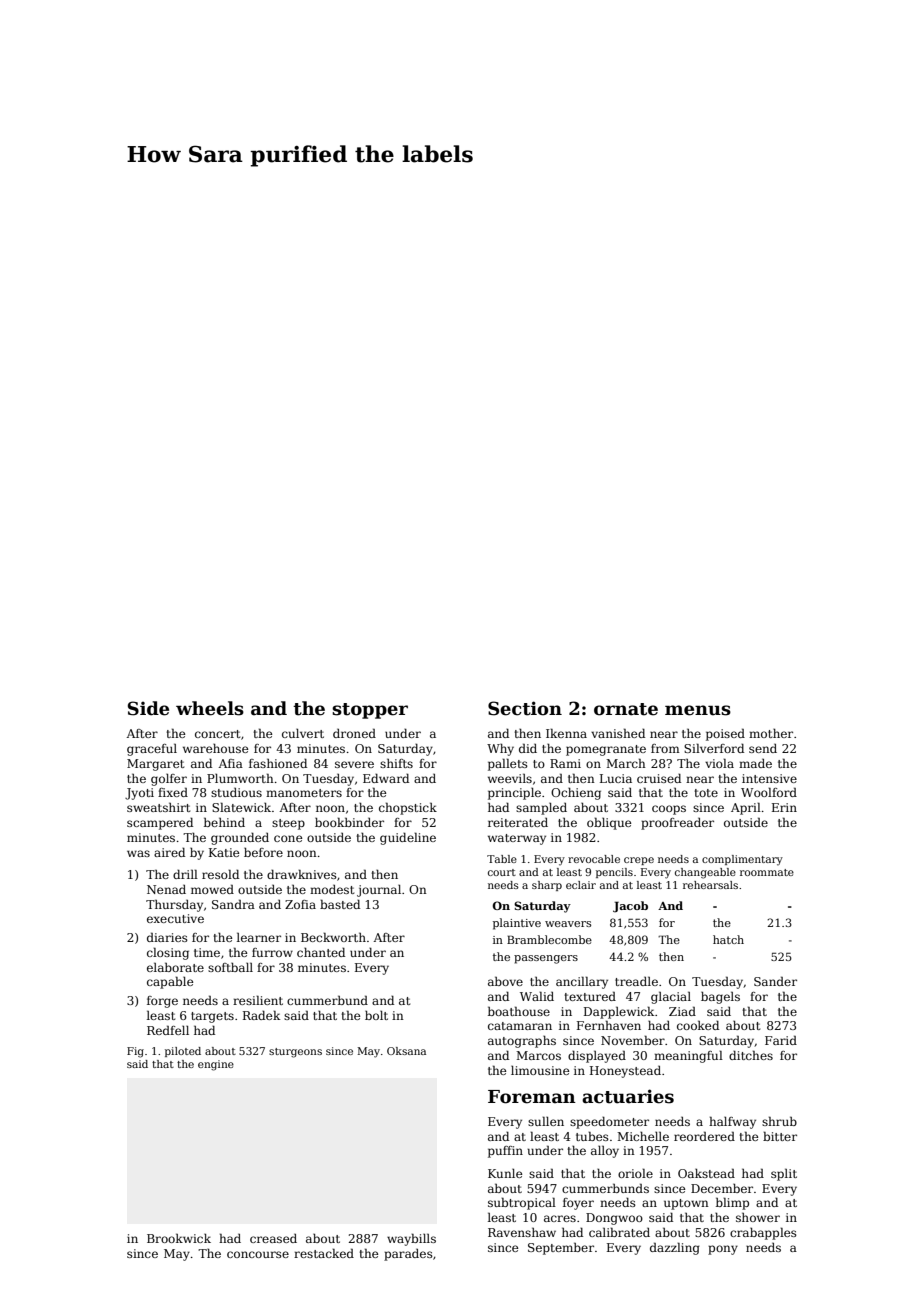  I want to click on concourse, so click(258, 1254).
